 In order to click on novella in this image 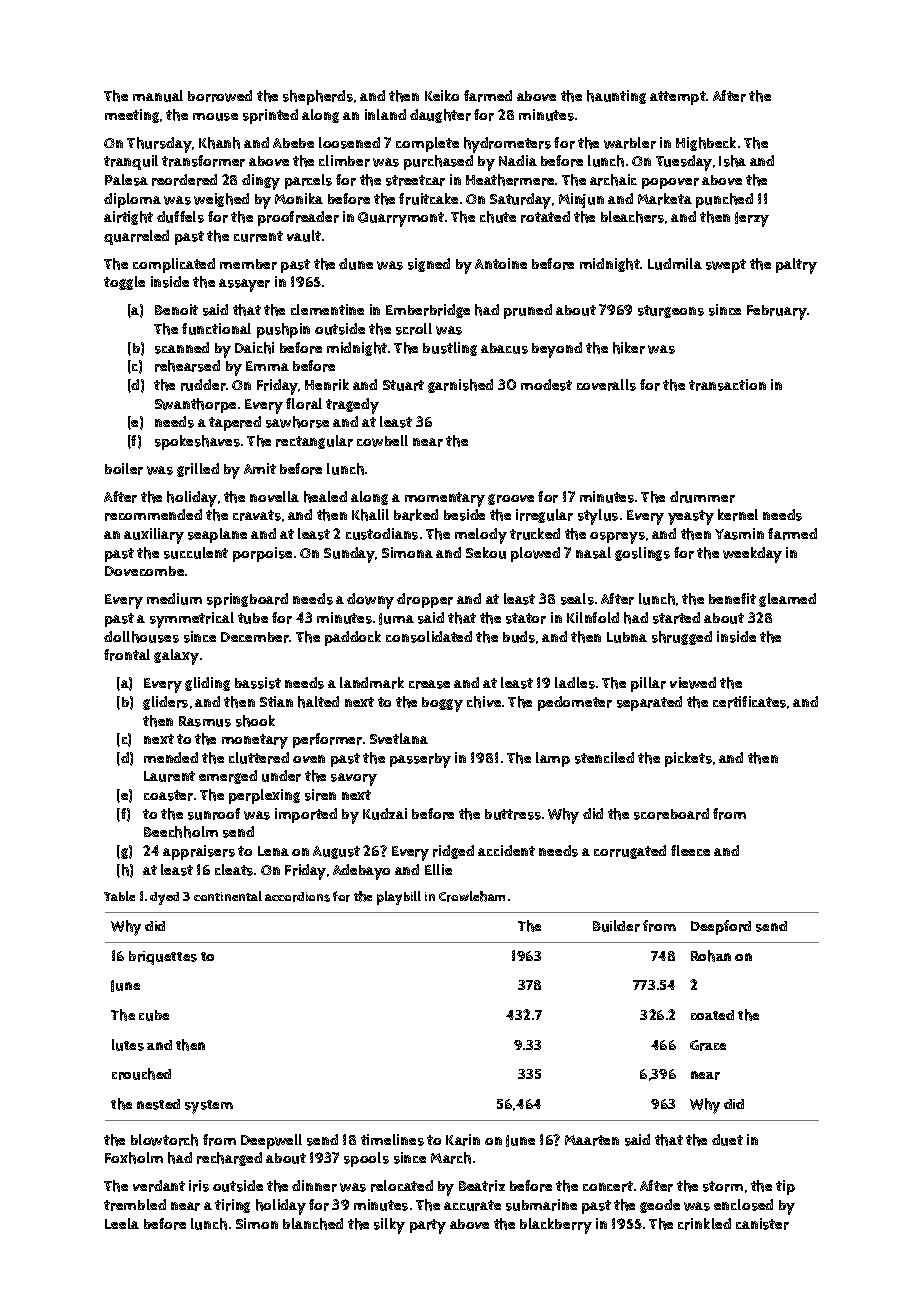, I will do `click(274, 496)`.
